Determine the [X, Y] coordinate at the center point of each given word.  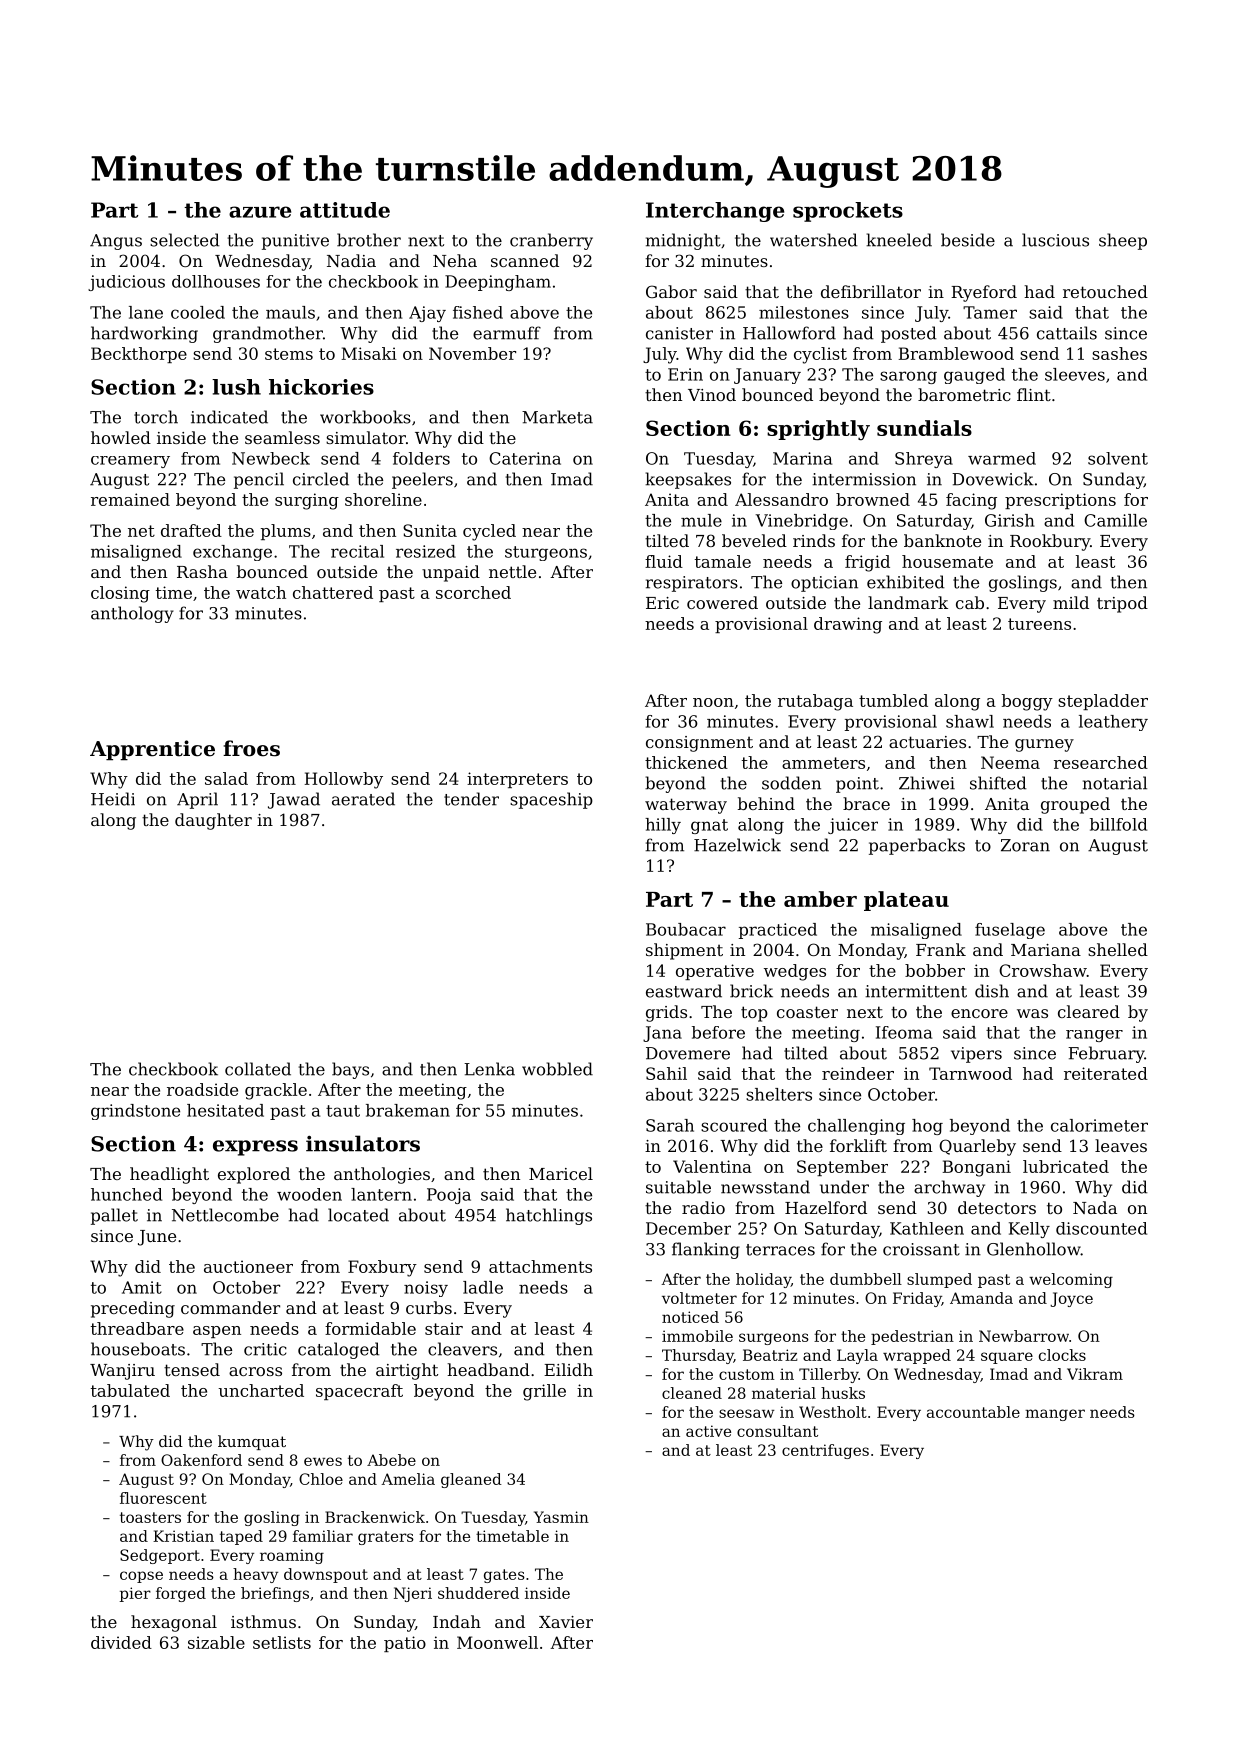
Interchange [715, 212]
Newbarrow [1024, 1336]
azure [260, 212]
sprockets [848, 212]
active [708, 1431]
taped [241, 1537]
